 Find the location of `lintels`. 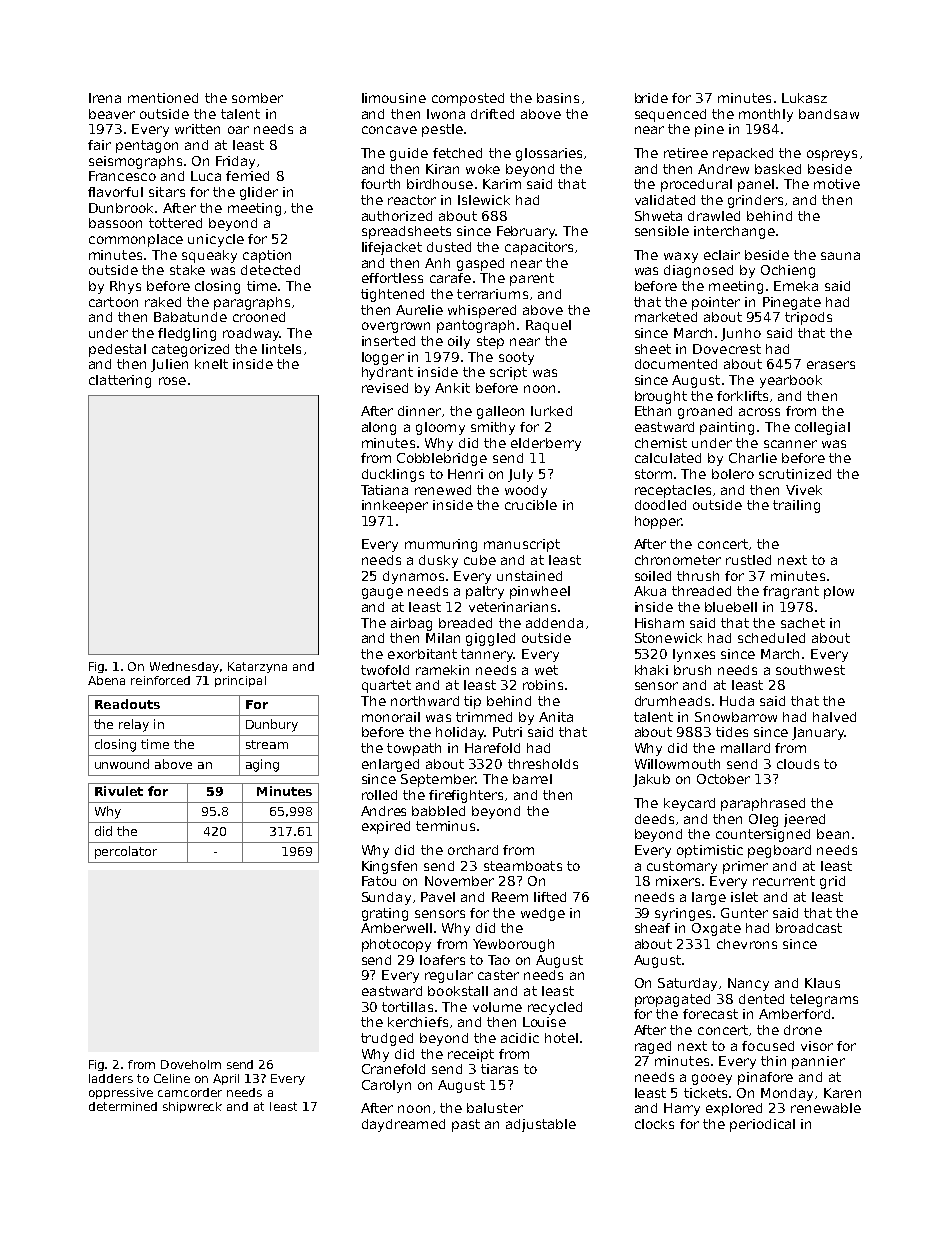

lintels is located at coordinates (281, 349).
